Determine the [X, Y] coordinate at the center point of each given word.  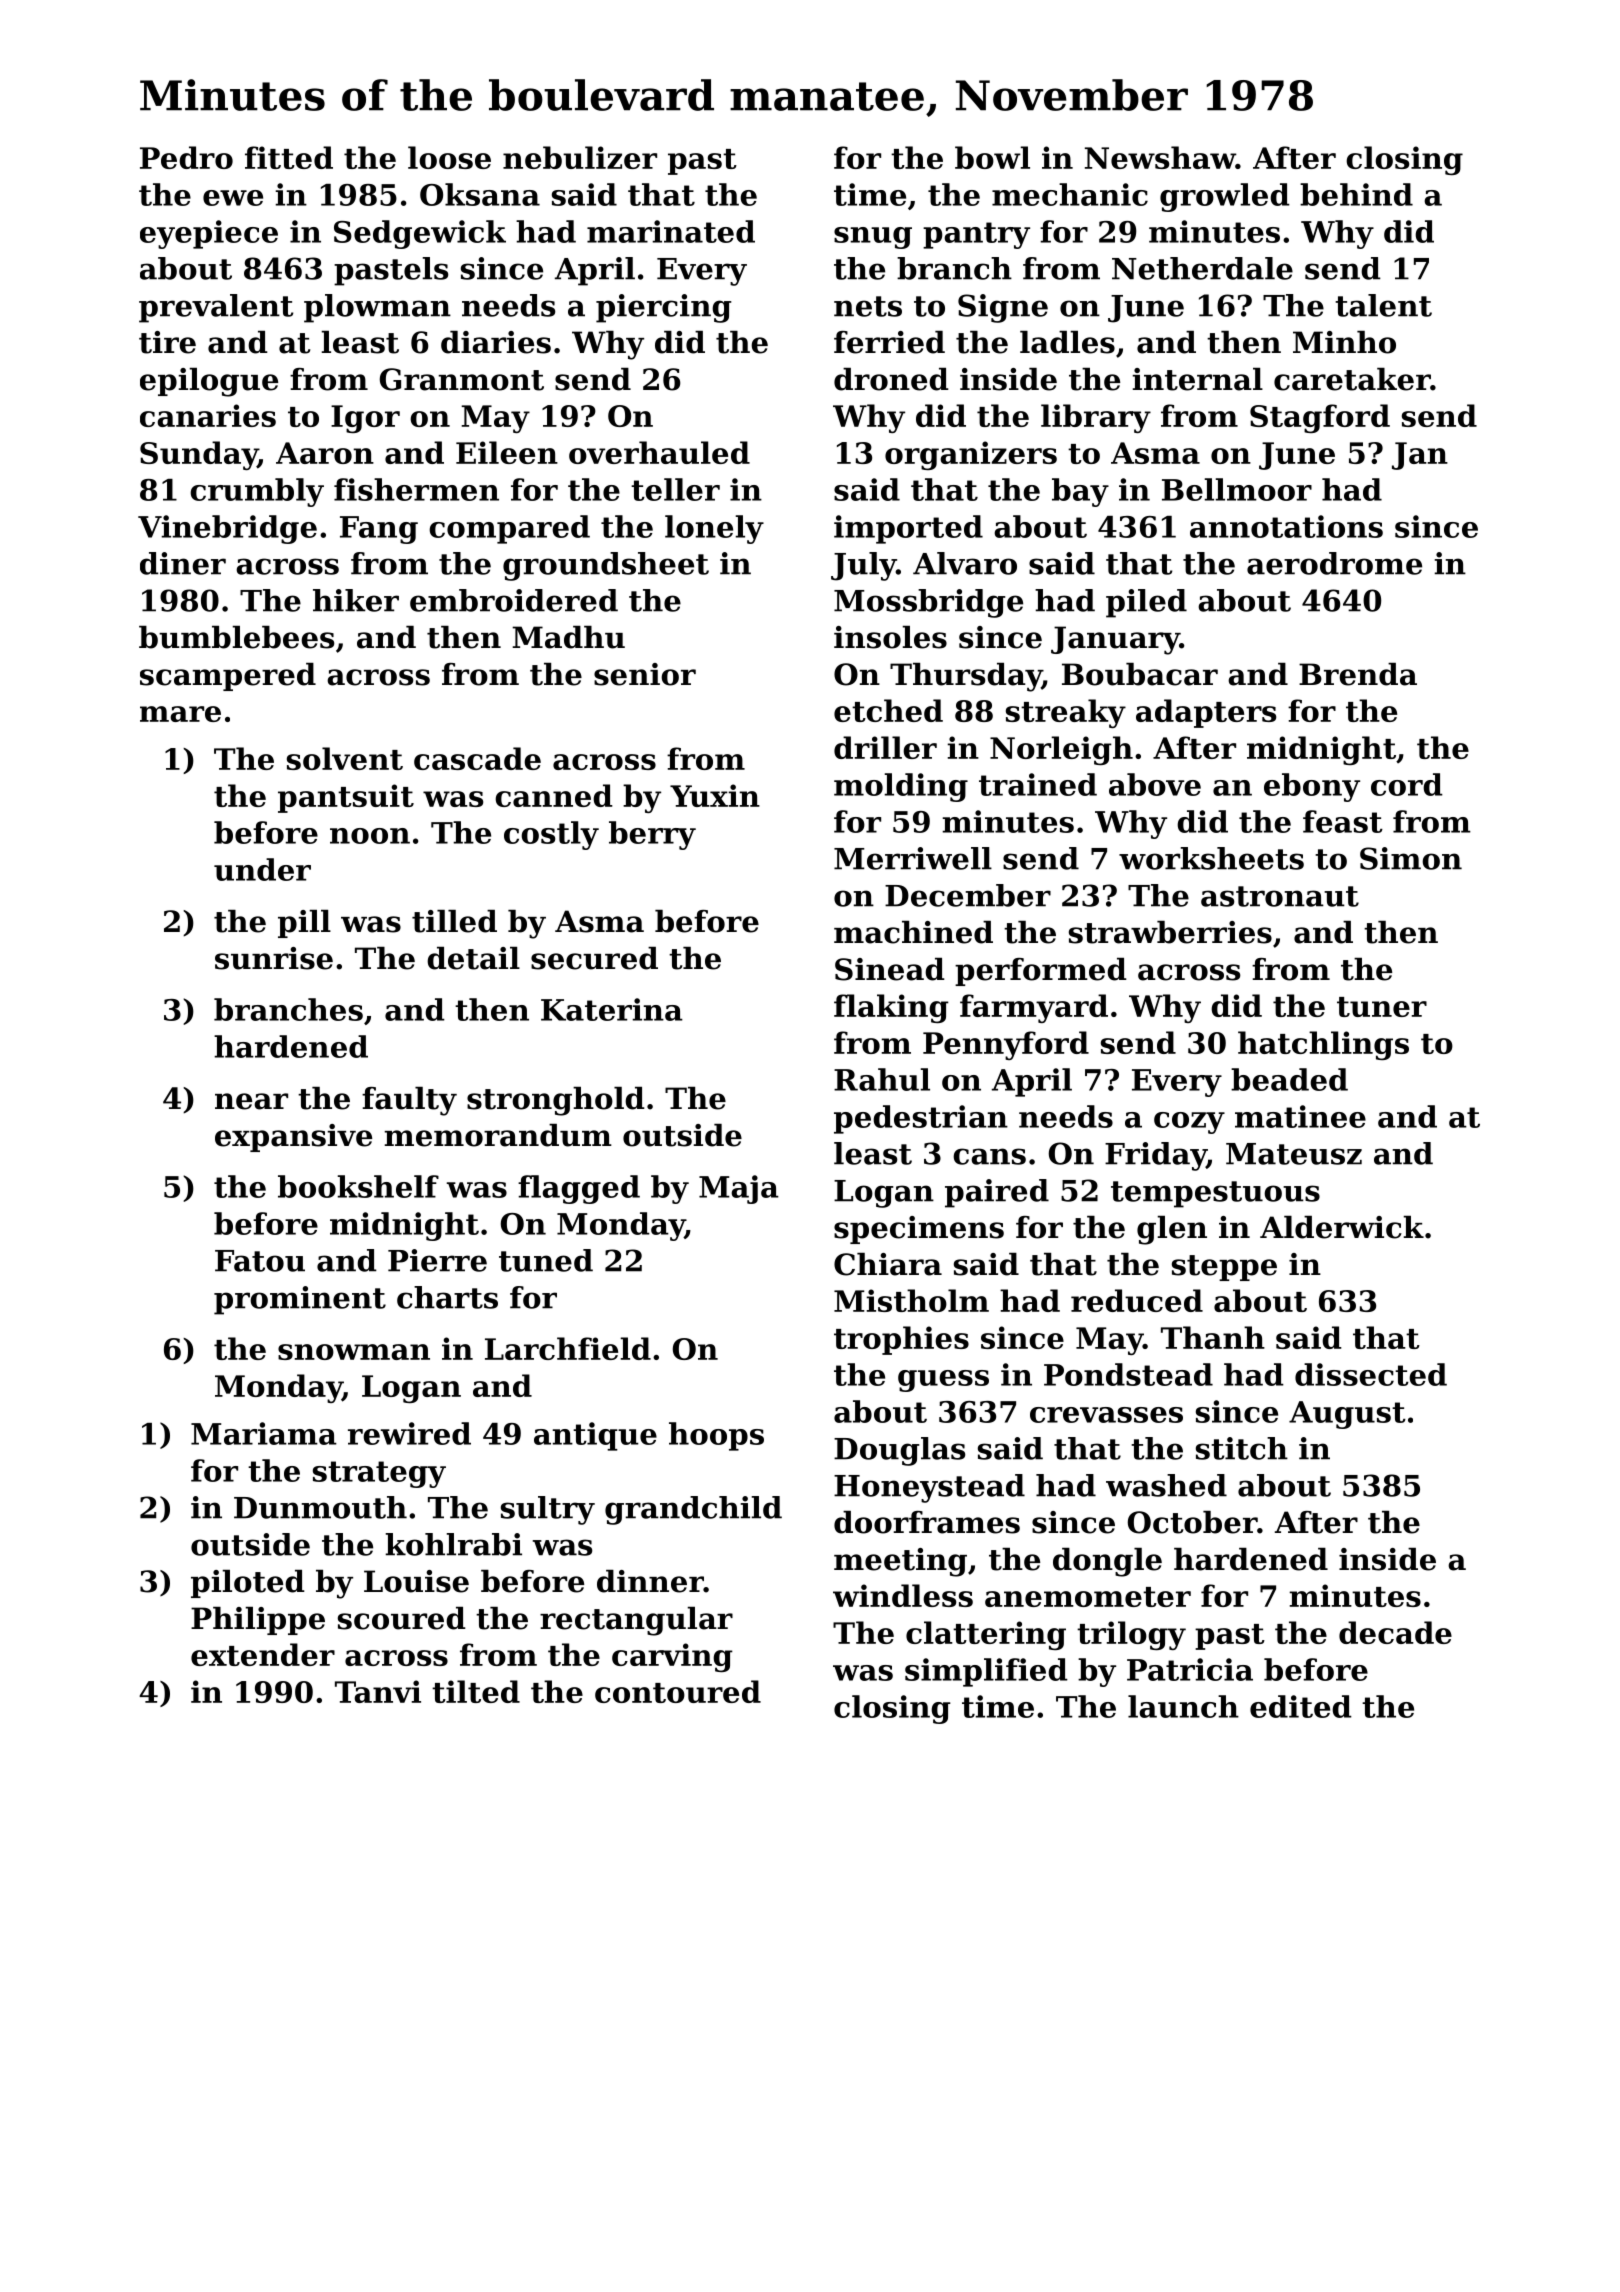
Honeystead [929, 1488]
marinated [671, 231]
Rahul [882, 1079]
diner [183, 563]
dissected [1371, 1374]
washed [1166, 1485]
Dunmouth [320, 1507]
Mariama [264, 1433]
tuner [1382, 1007]
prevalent [216, 308]
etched [888, 710]
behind [1356, 194]
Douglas [899, 1451]
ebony [1312, 787]
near [251, 1101]
